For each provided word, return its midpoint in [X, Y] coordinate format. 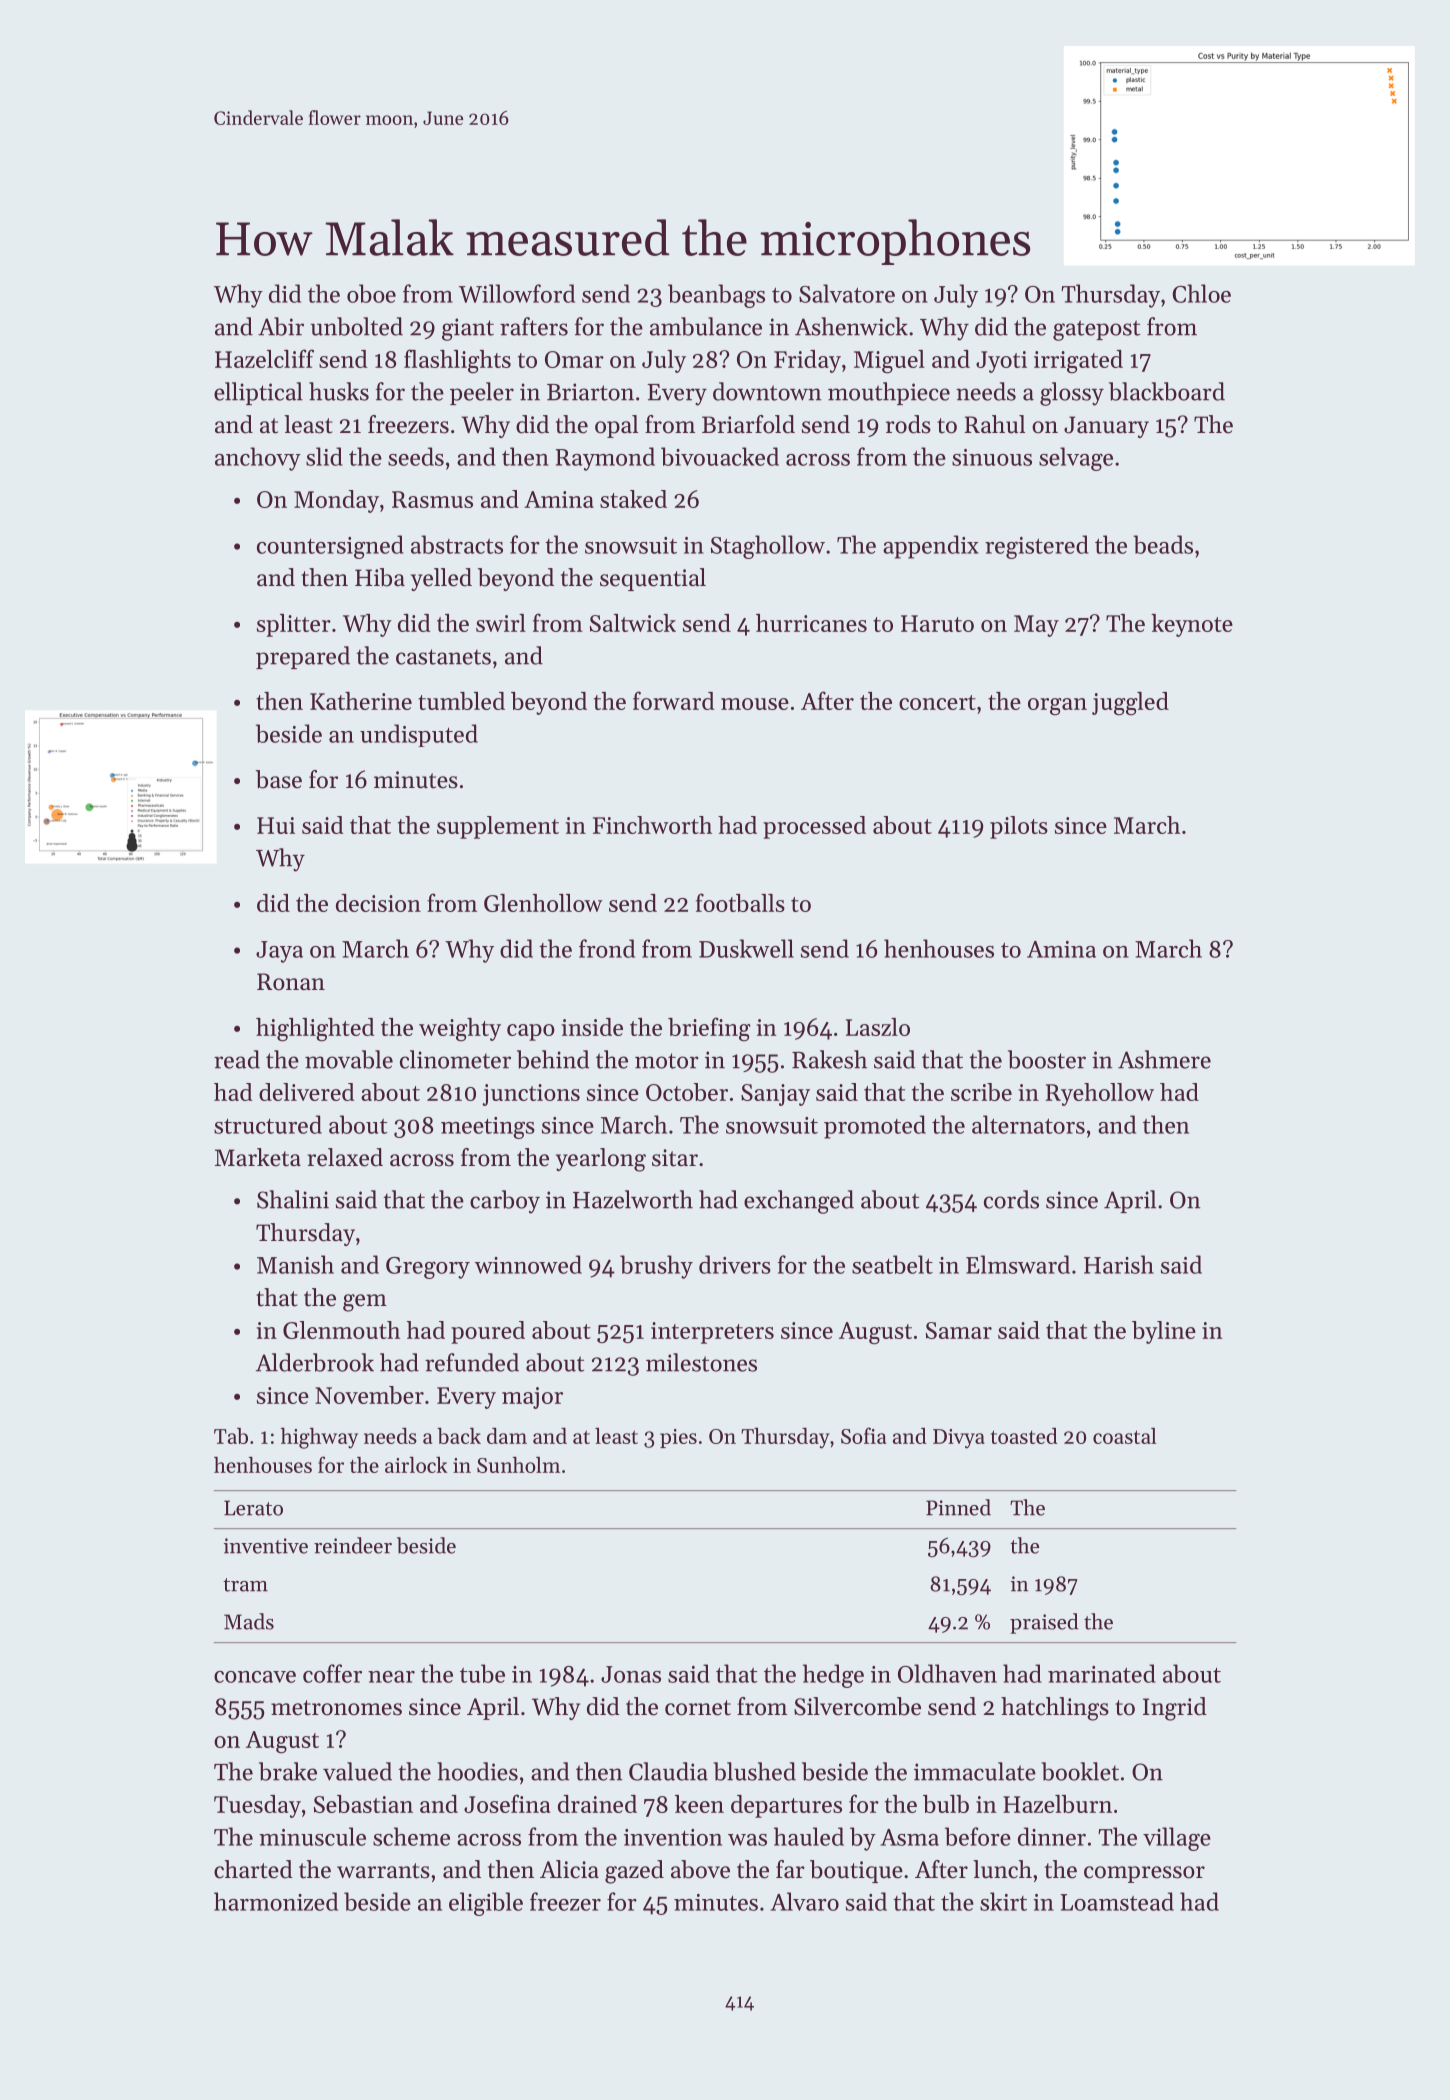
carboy [505, 1202]
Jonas [631, 1674]
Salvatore [847, 293]
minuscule [312, 1836]
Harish [1119, 1264]
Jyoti [1001, 362]
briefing [709, 1029]
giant [468, 329]
